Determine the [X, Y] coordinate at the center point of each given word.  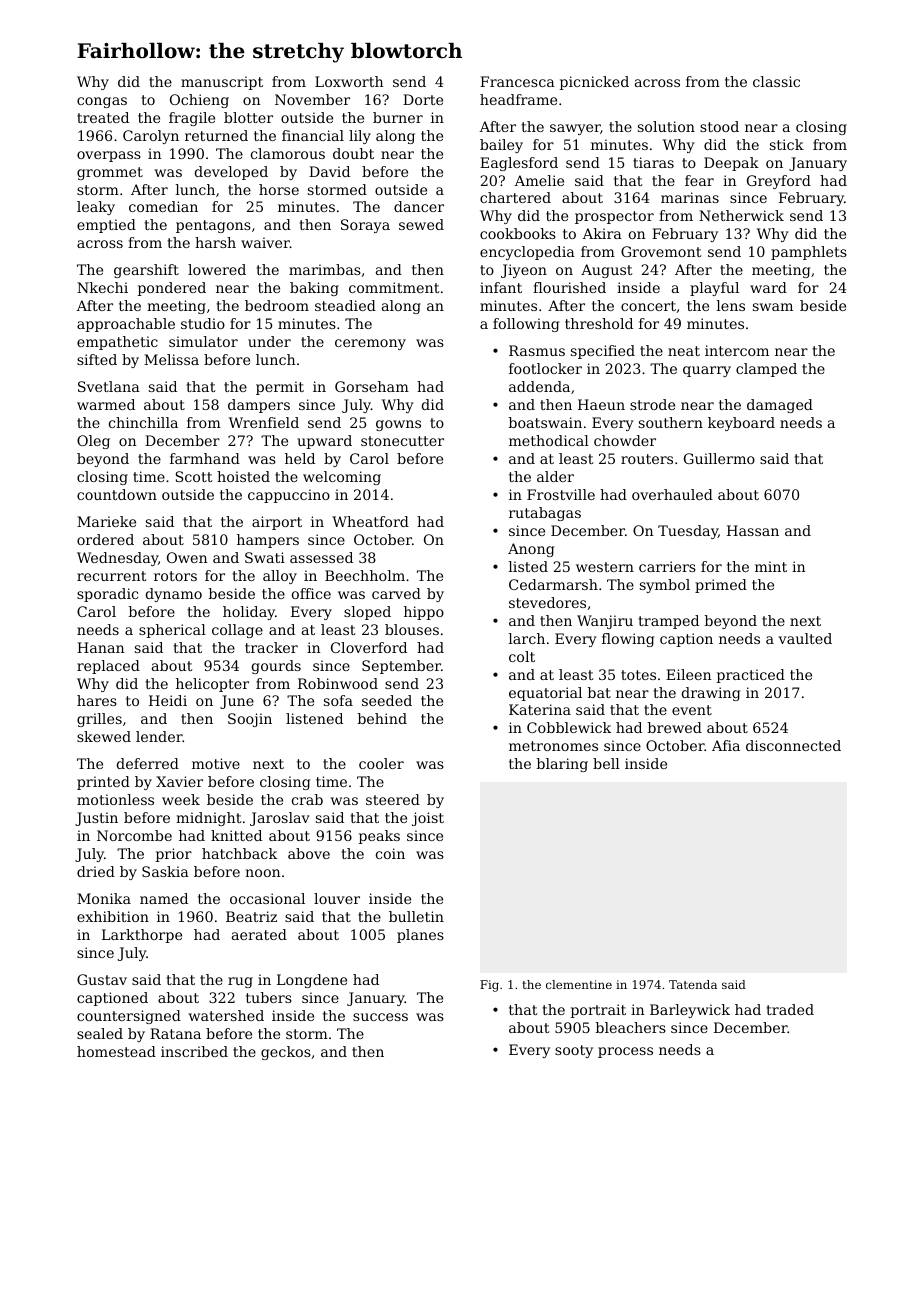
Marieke [106, 521]
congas [102, 102]
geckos [286, 1053]
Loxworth [349, 81]
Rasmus [537, 350]
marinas [690, 197]
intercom [737, 350]
